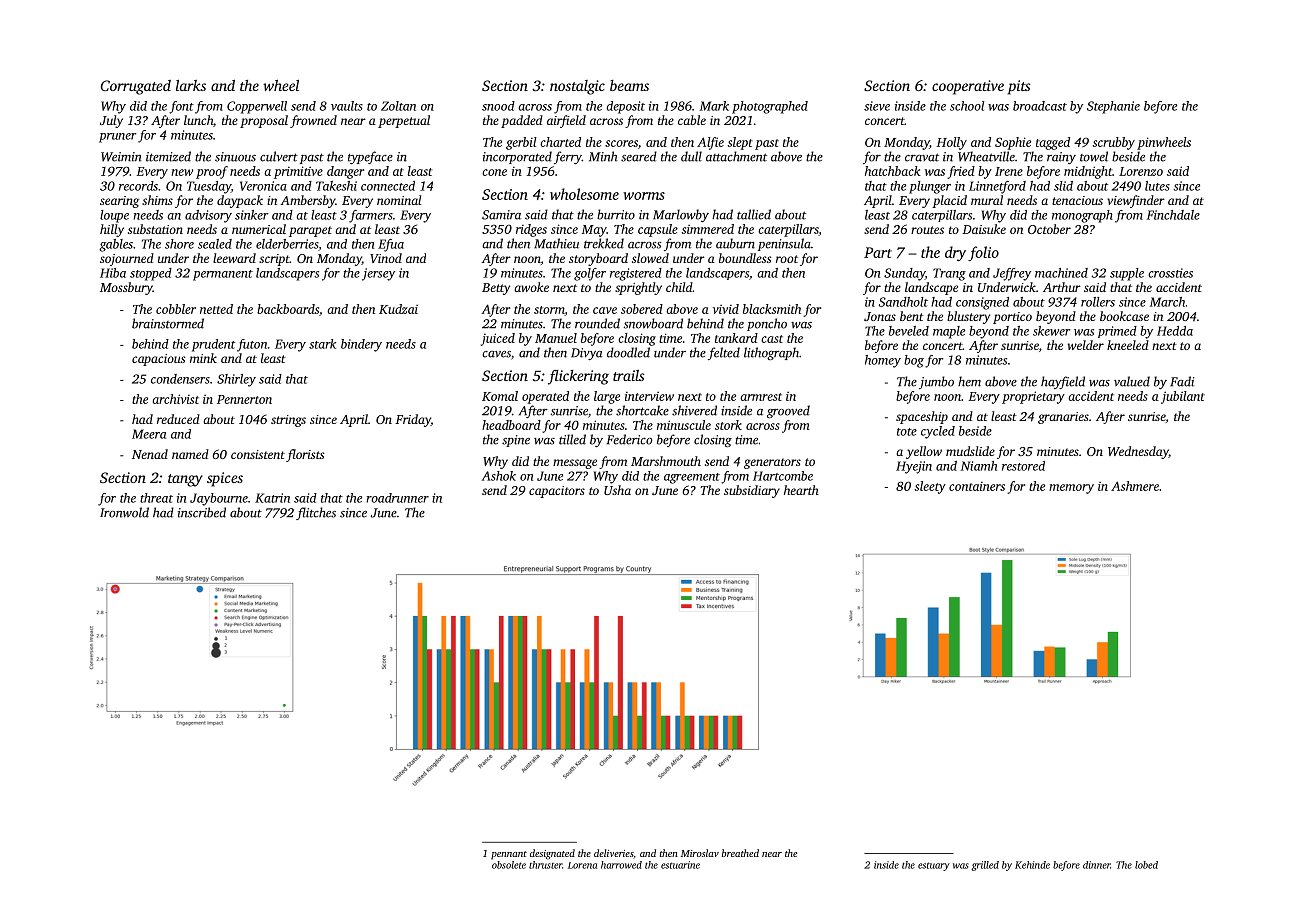 The width and height of the screenshot is (1308, 924). What do you see at coordinates (1023, 466) in the screenshot?
I see `restored` at bounding box center [1023, 466].
